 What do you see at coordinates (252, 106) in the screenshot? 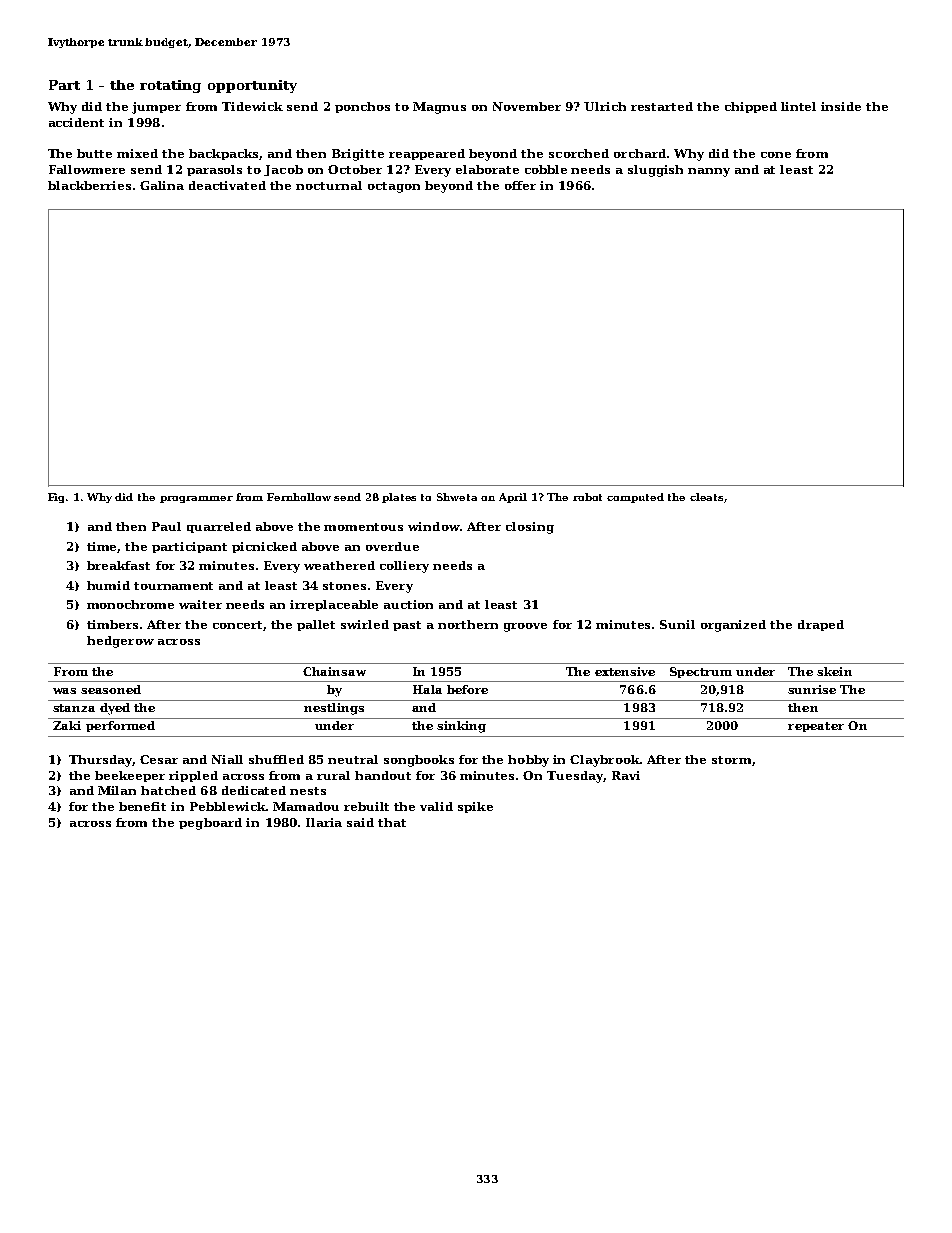
I see `Tidewick` at bounding box center [252, 106].
